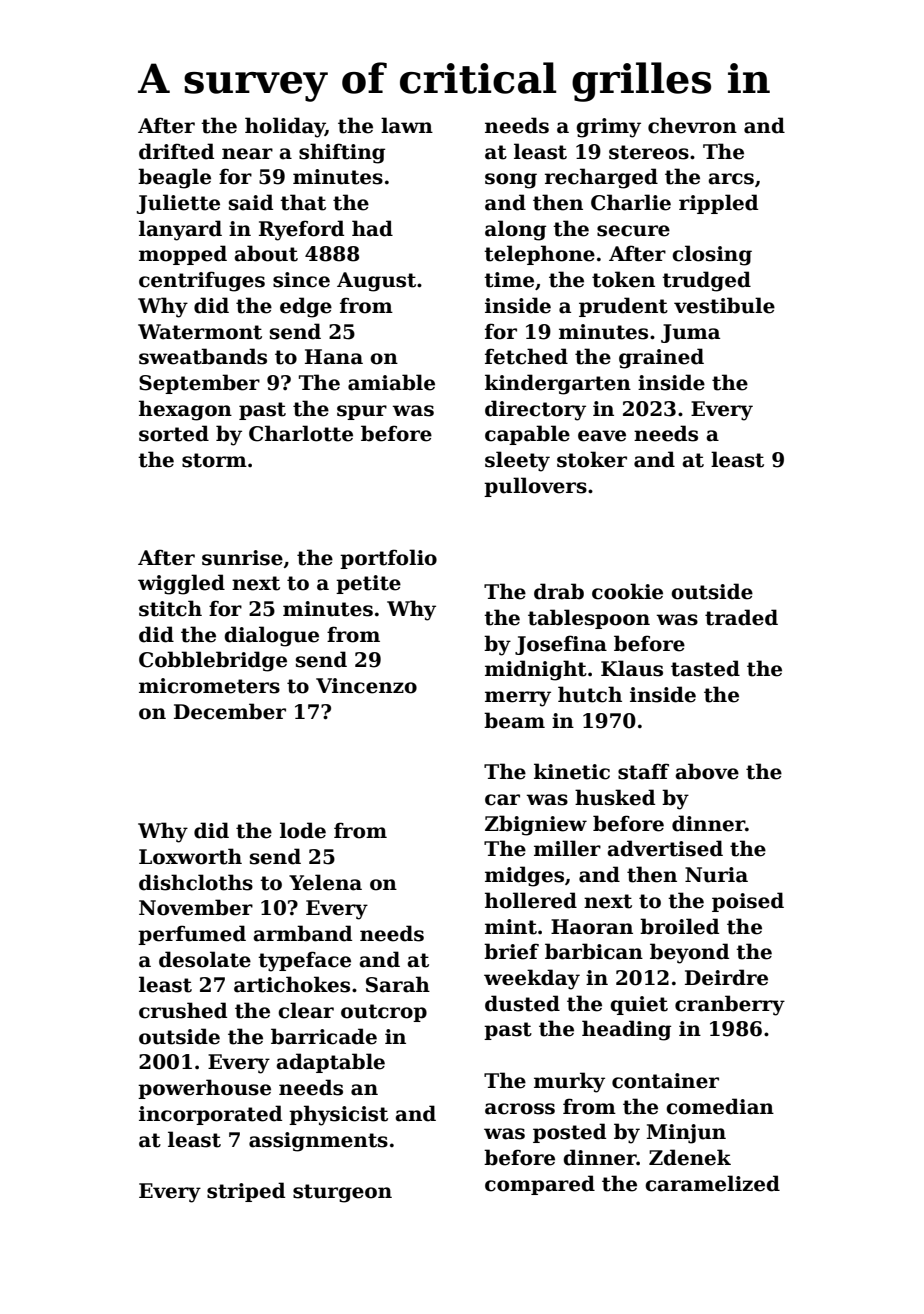 The width and height of the document is (924, 1314). Describe the element at coordinates (712, 1183) in the document. I see `caramelized` at that location.
